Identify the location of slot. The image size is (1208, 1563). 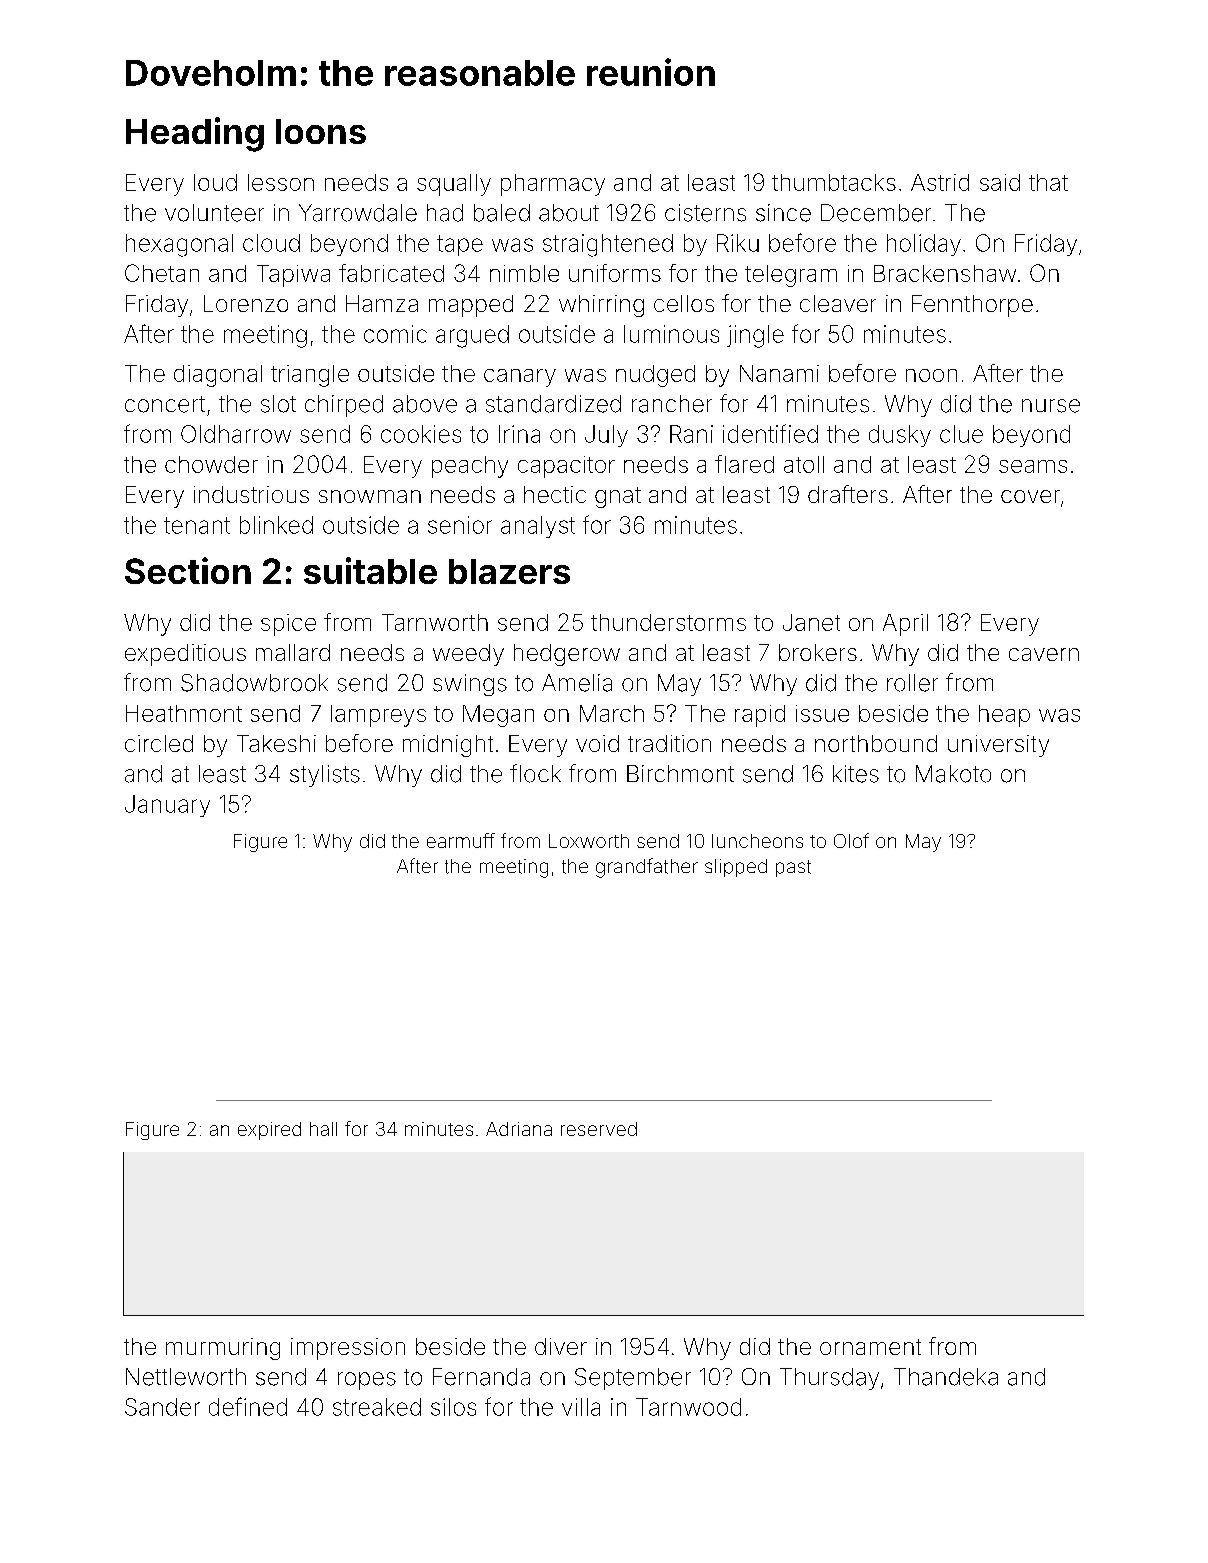
(278, 404).
